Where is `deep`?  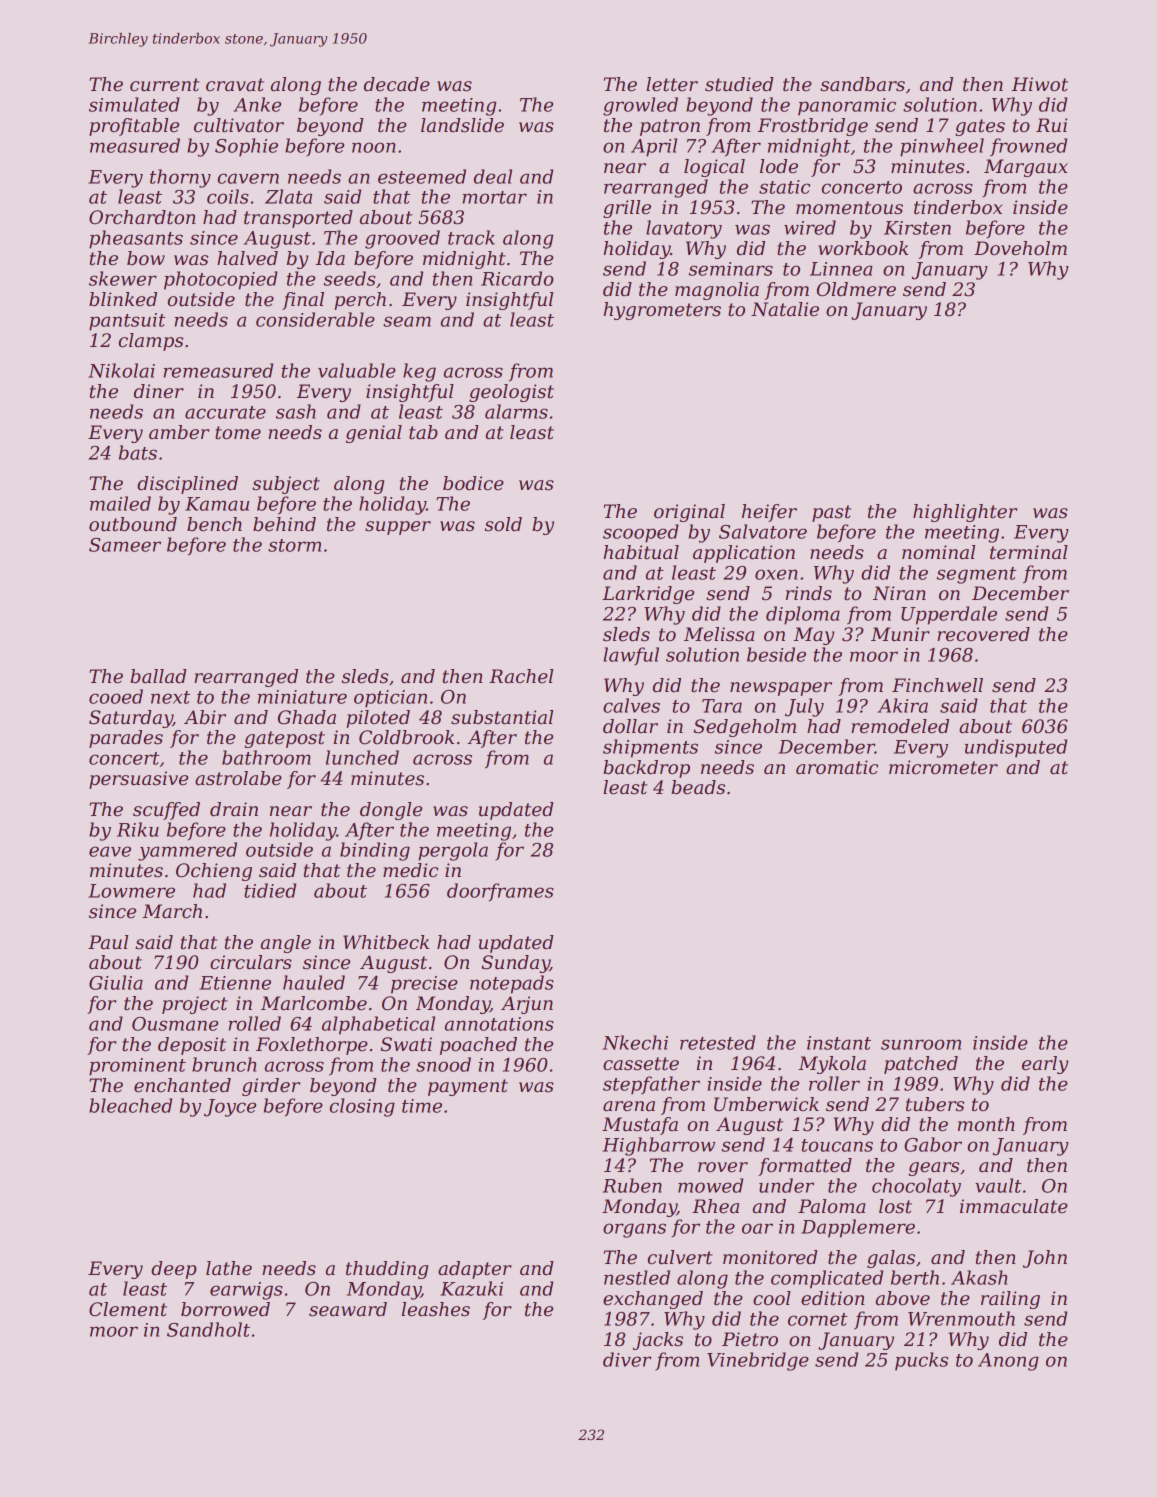
deep is located at coordinates (174, 1270).
